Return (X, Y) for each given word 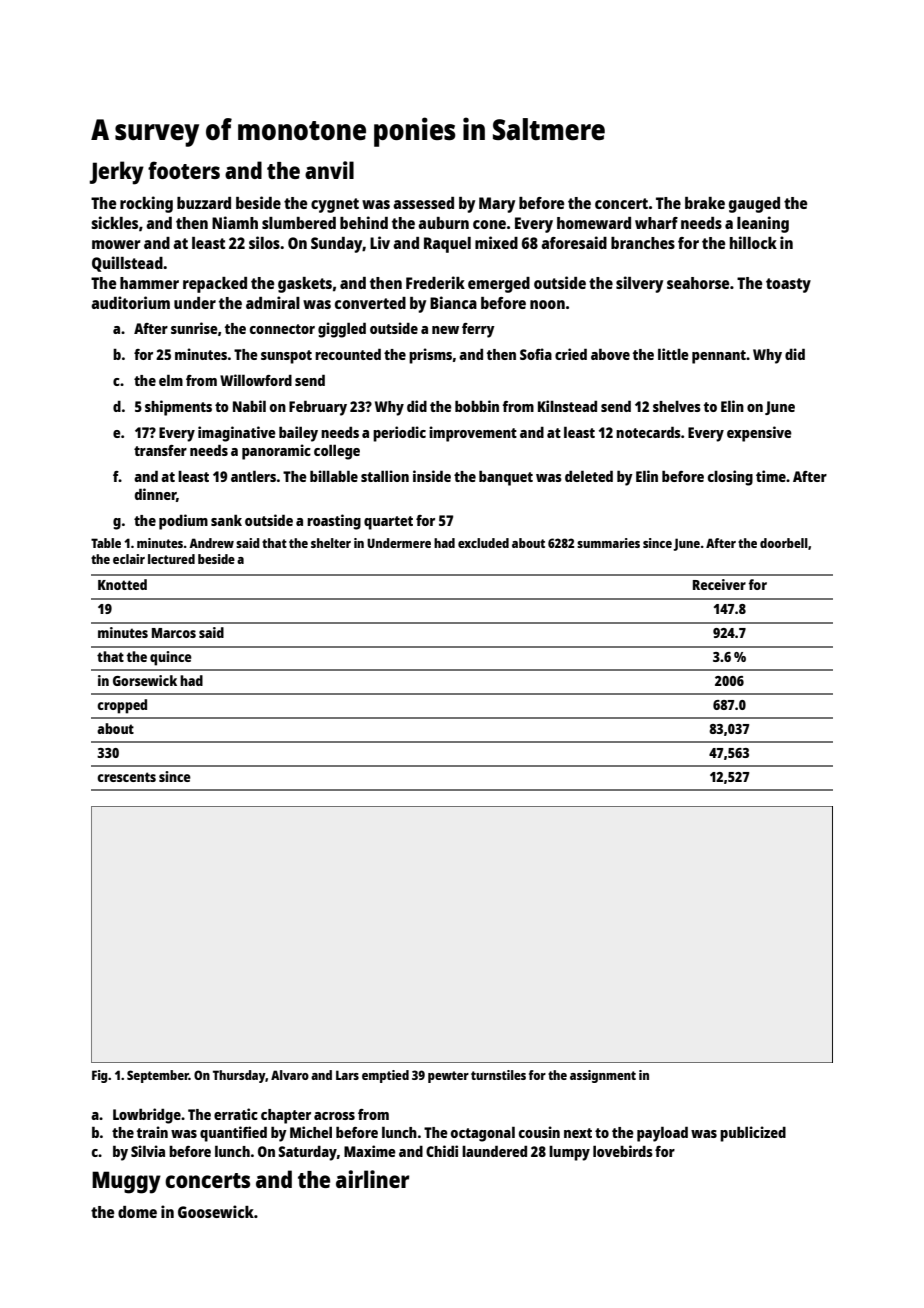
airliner (373, 1179)
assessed (423, 203)
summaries (608, 543)
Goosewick (216, 1211)
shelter (331, 543)
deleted (589, 476)
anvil (329, 170)
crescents (126, 777)
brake (705, 203)
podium (183, 522)
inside (432, 476)
